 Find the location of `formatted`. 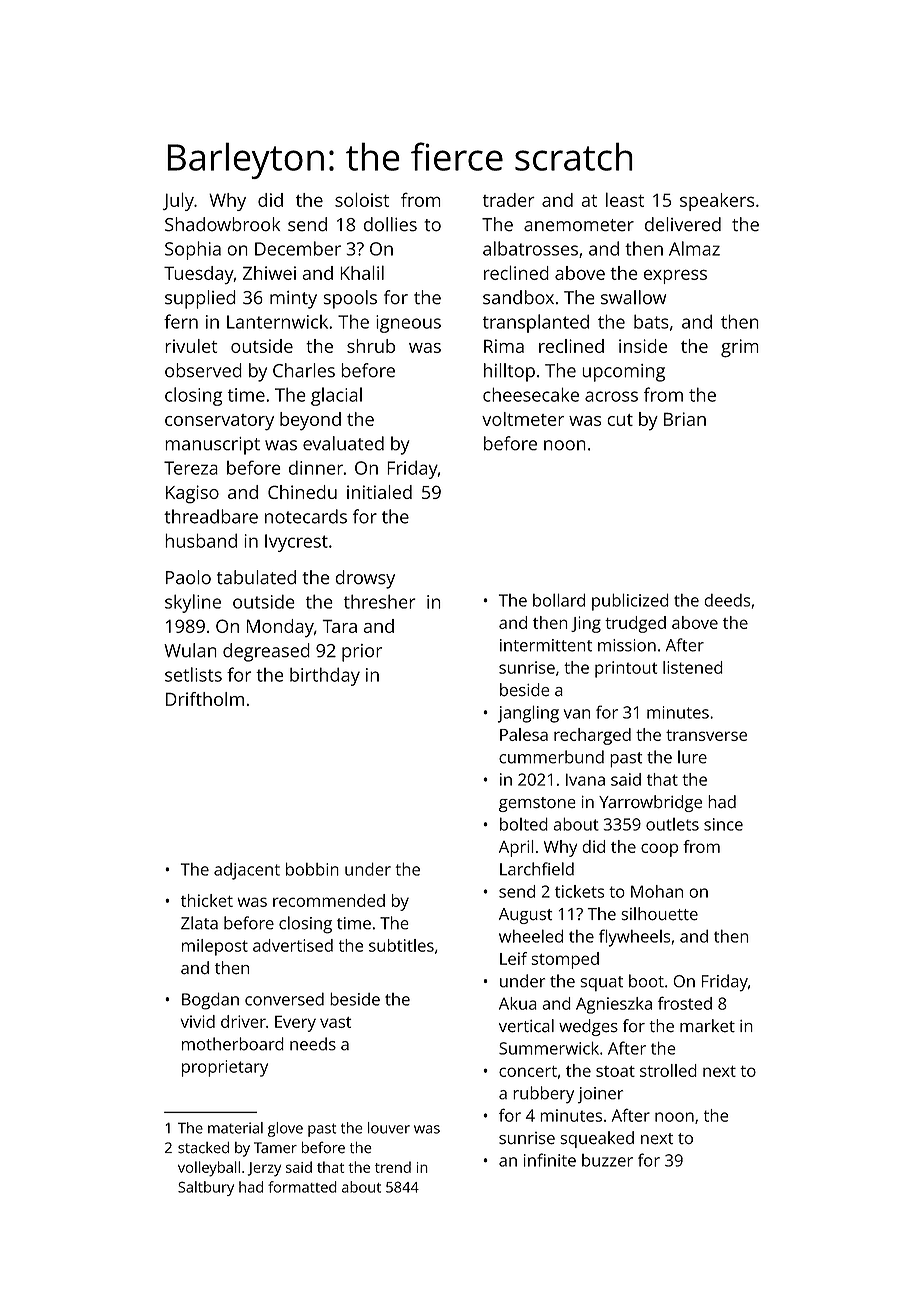

formatted is located at coordinates (302, 1187).
